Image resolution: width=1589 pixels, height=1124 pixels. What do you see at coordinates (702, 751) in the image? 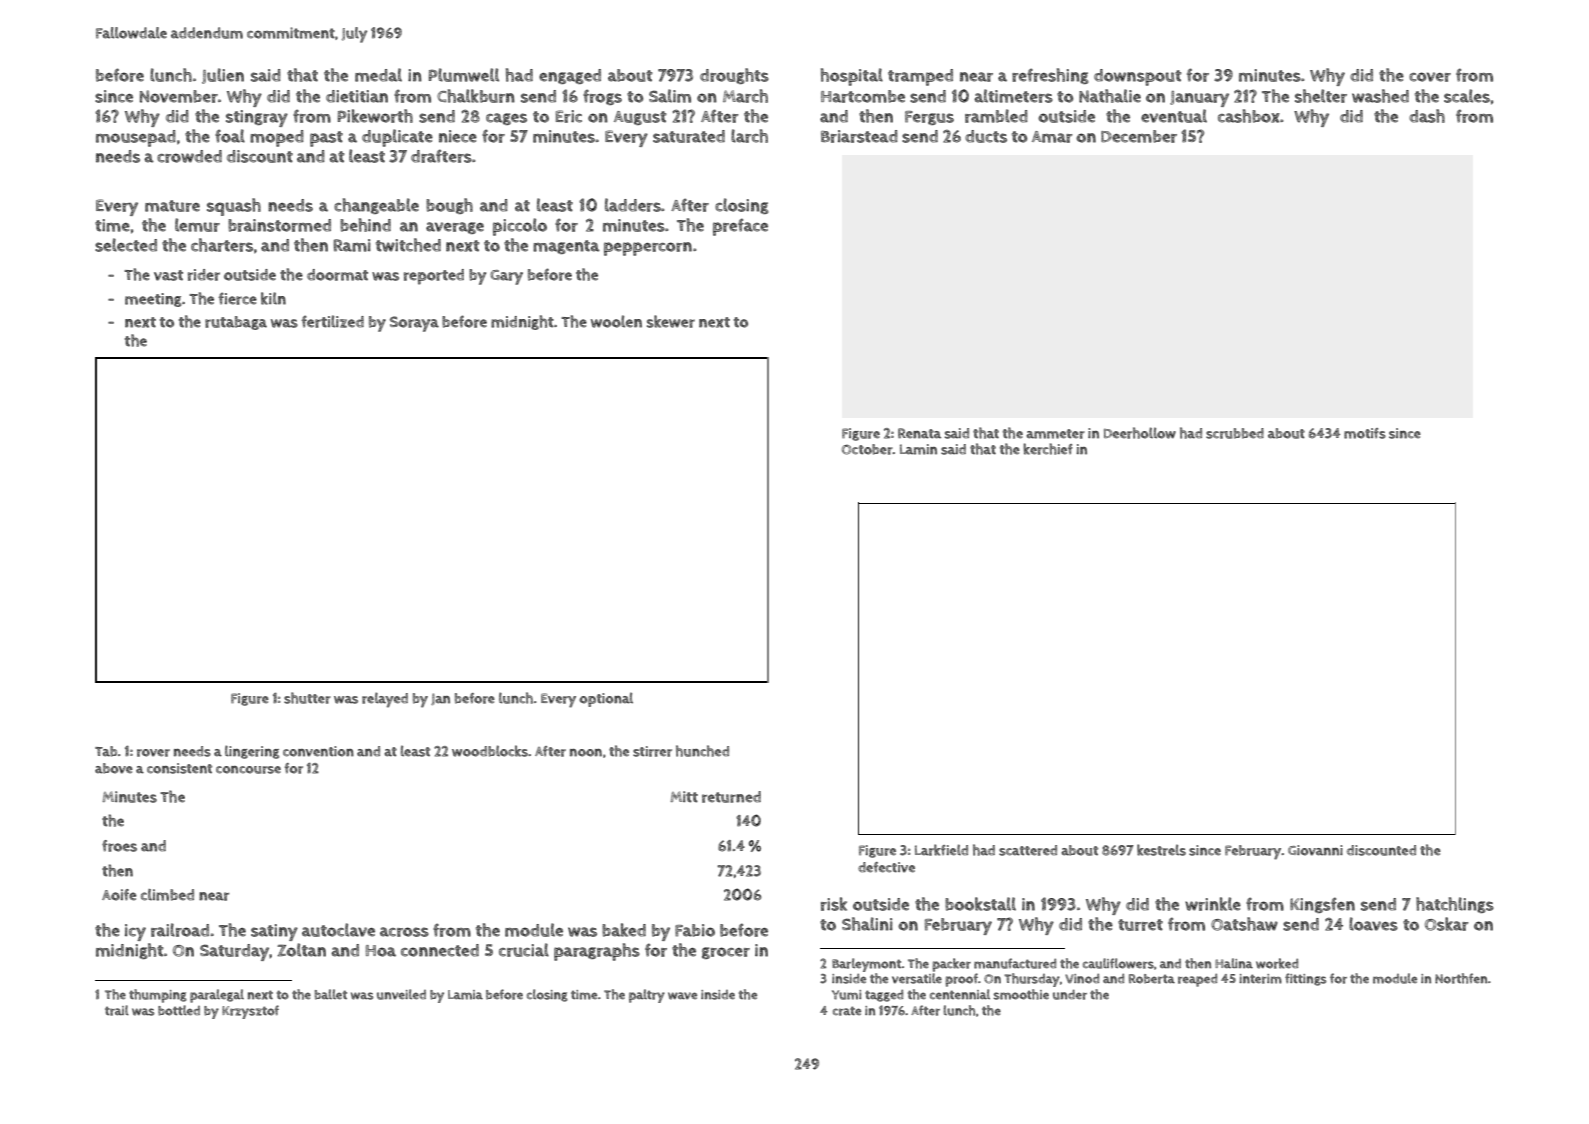
I see `hunched` at bounding box center [702, 751].
